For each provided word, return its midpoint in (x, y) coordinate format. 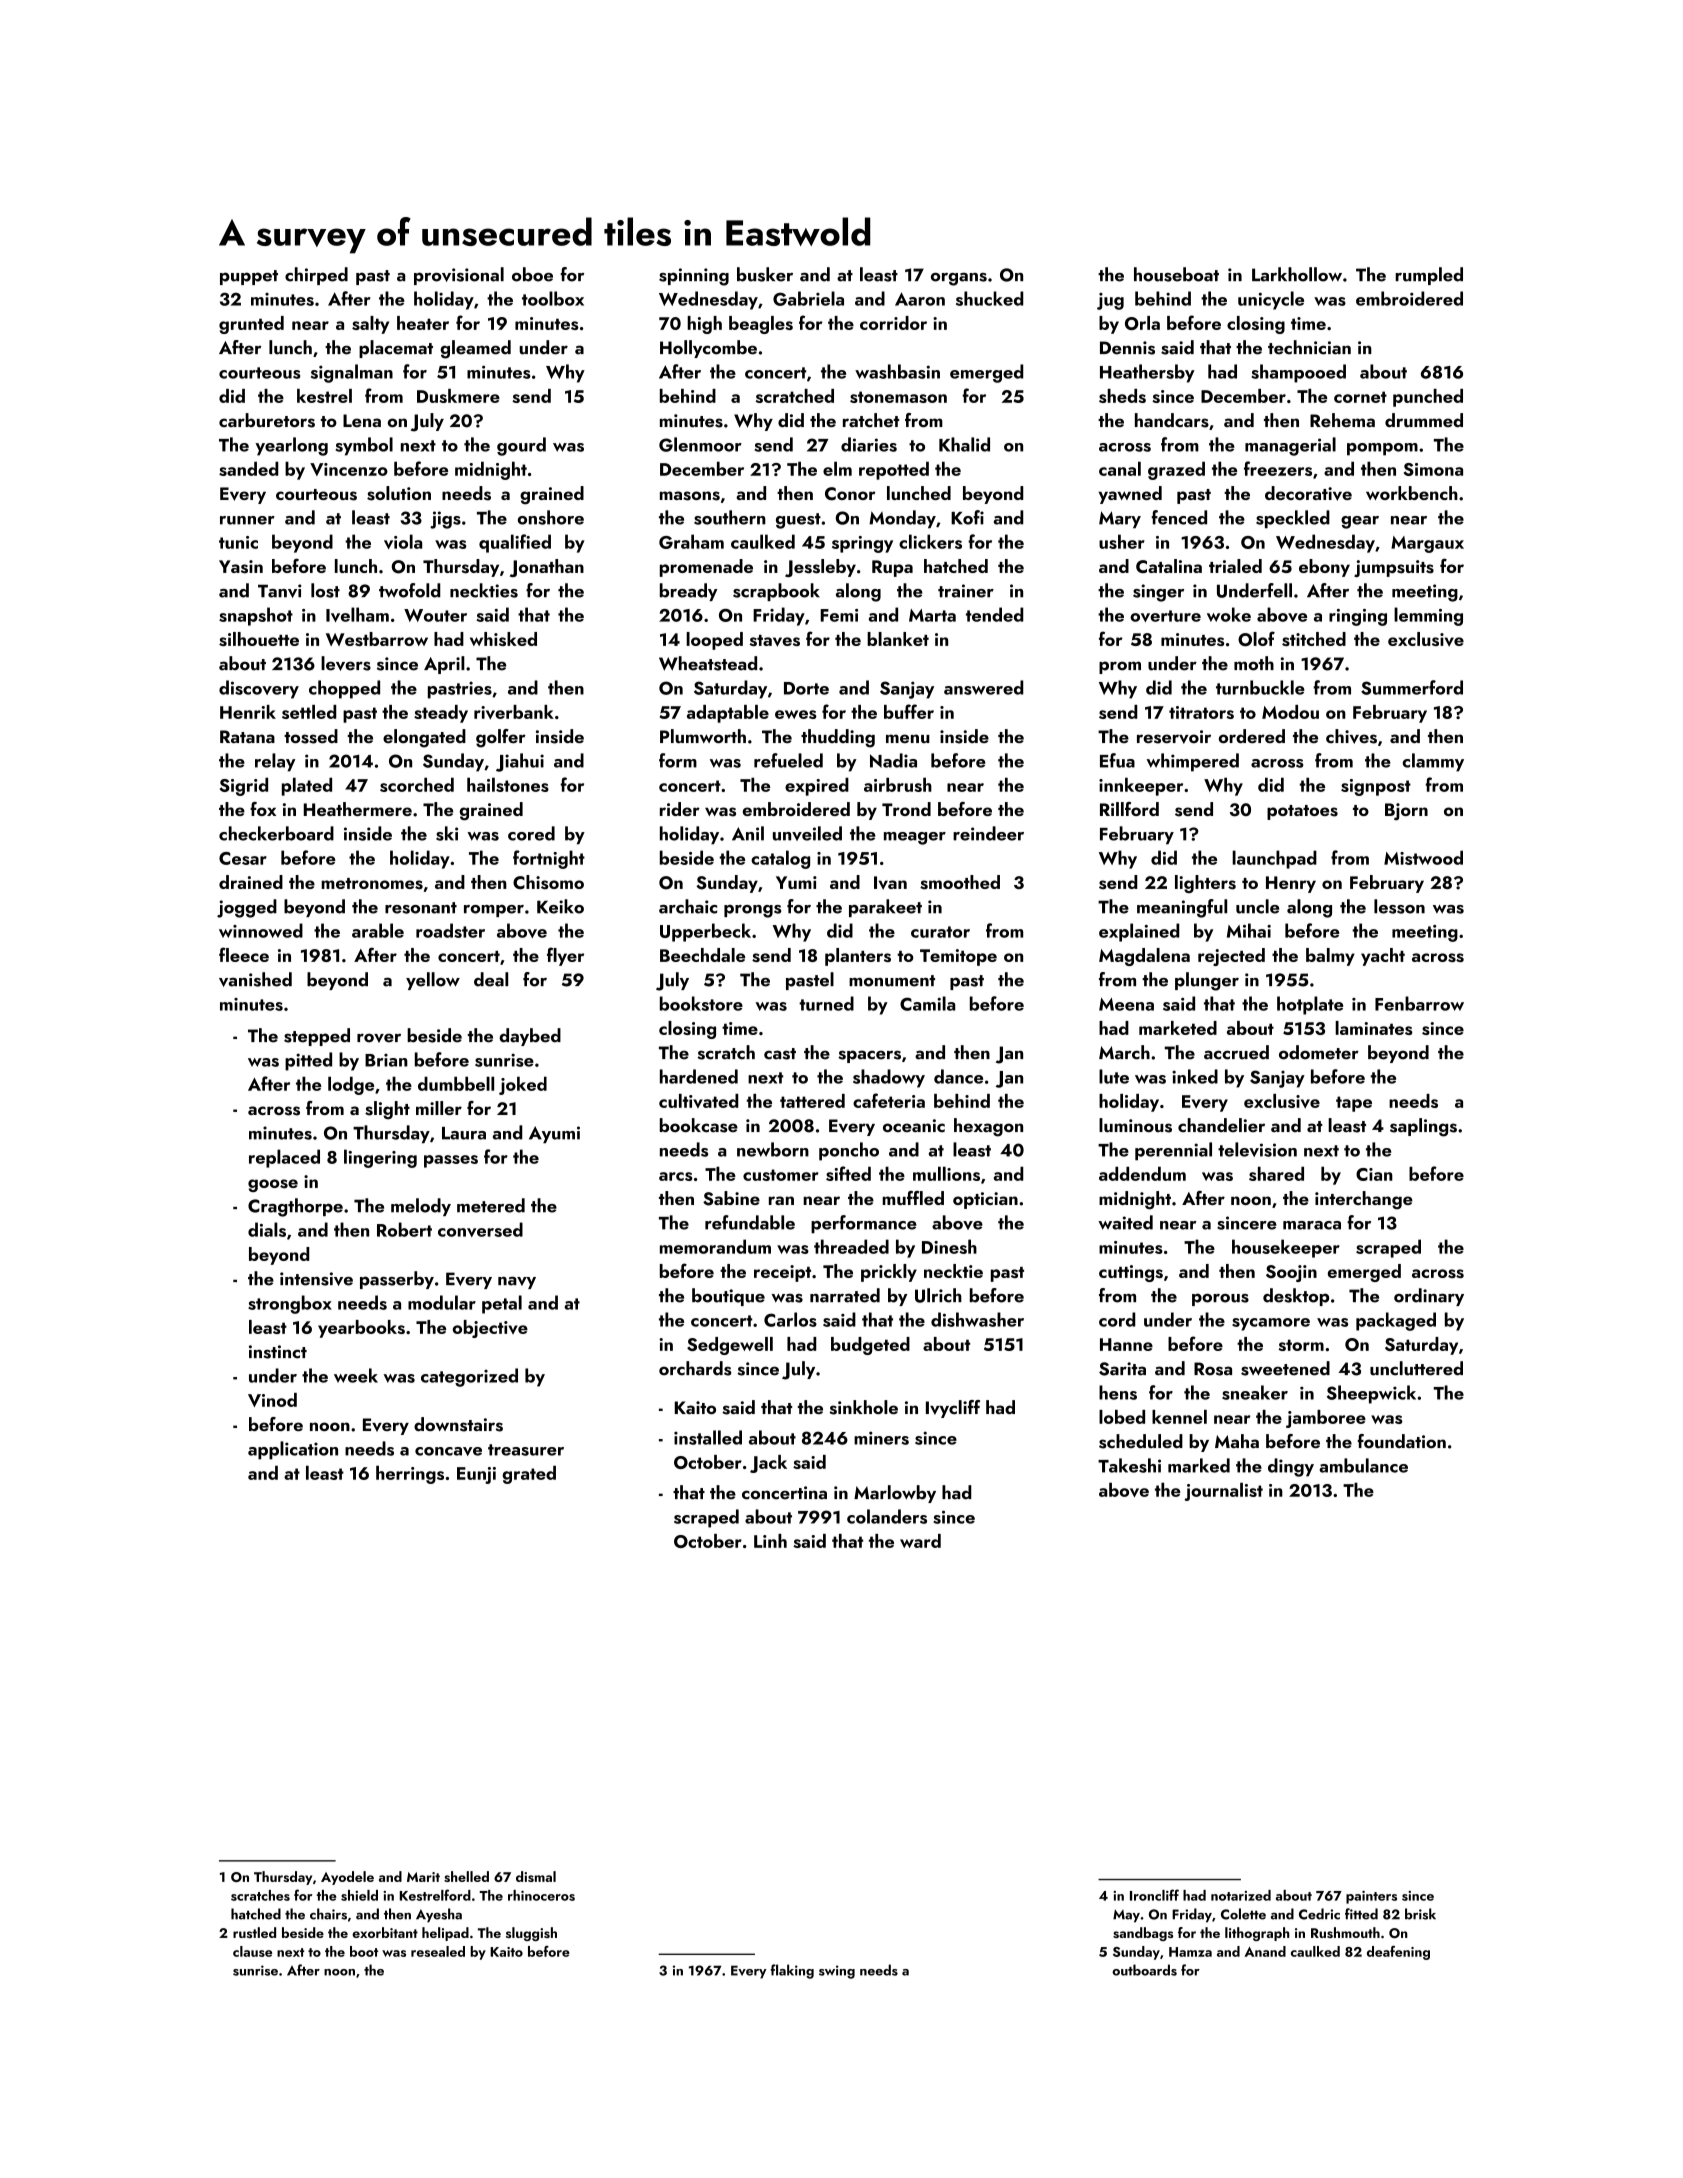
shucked (989, 298)
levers (346, 663)
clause (252, 1951)
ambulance (1363, 1465)
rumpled (1429, 276)
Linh (770, 1541)
